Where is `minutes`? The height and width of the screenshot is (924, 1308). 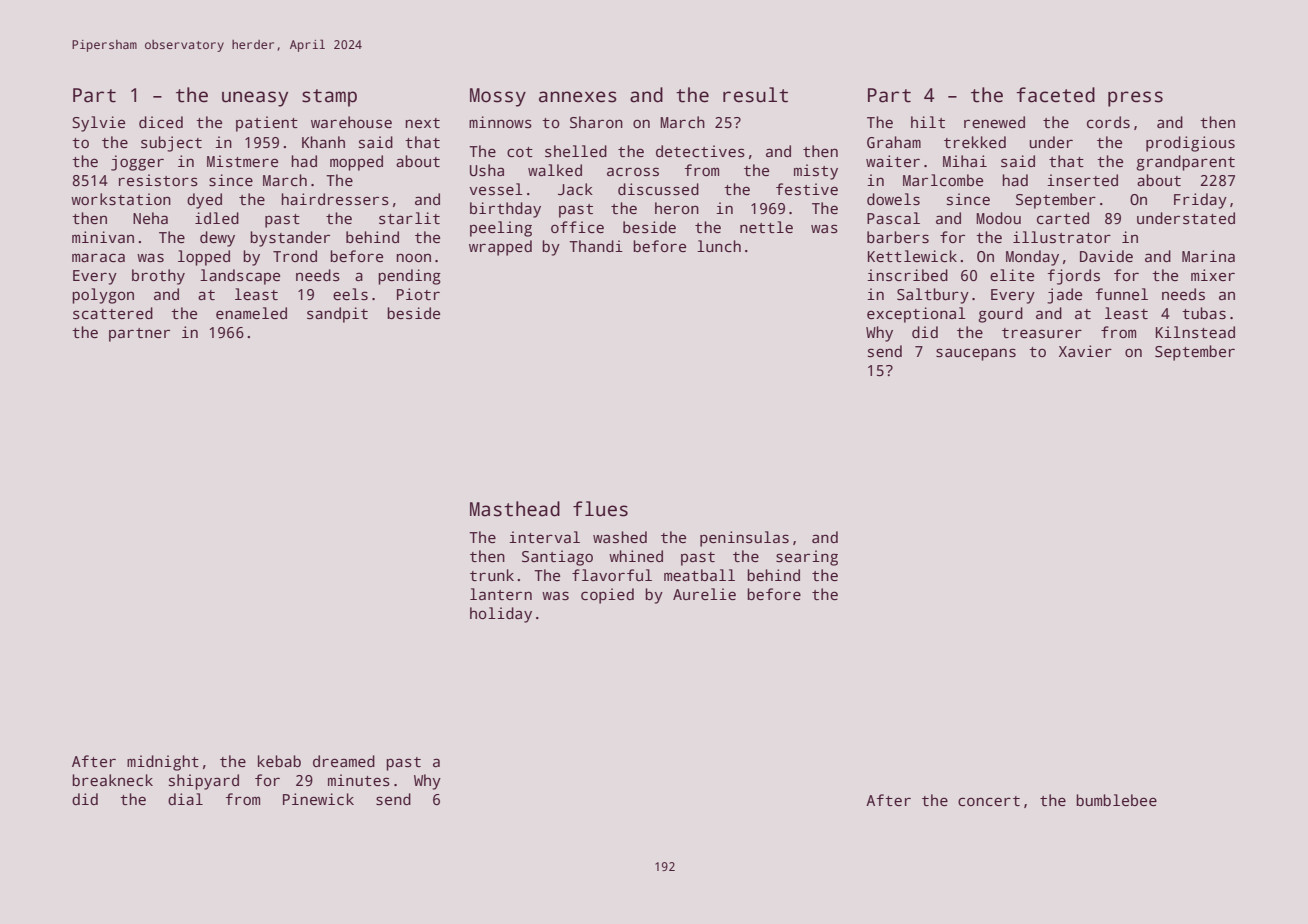 minutes is located at coordinates (359, 780).
